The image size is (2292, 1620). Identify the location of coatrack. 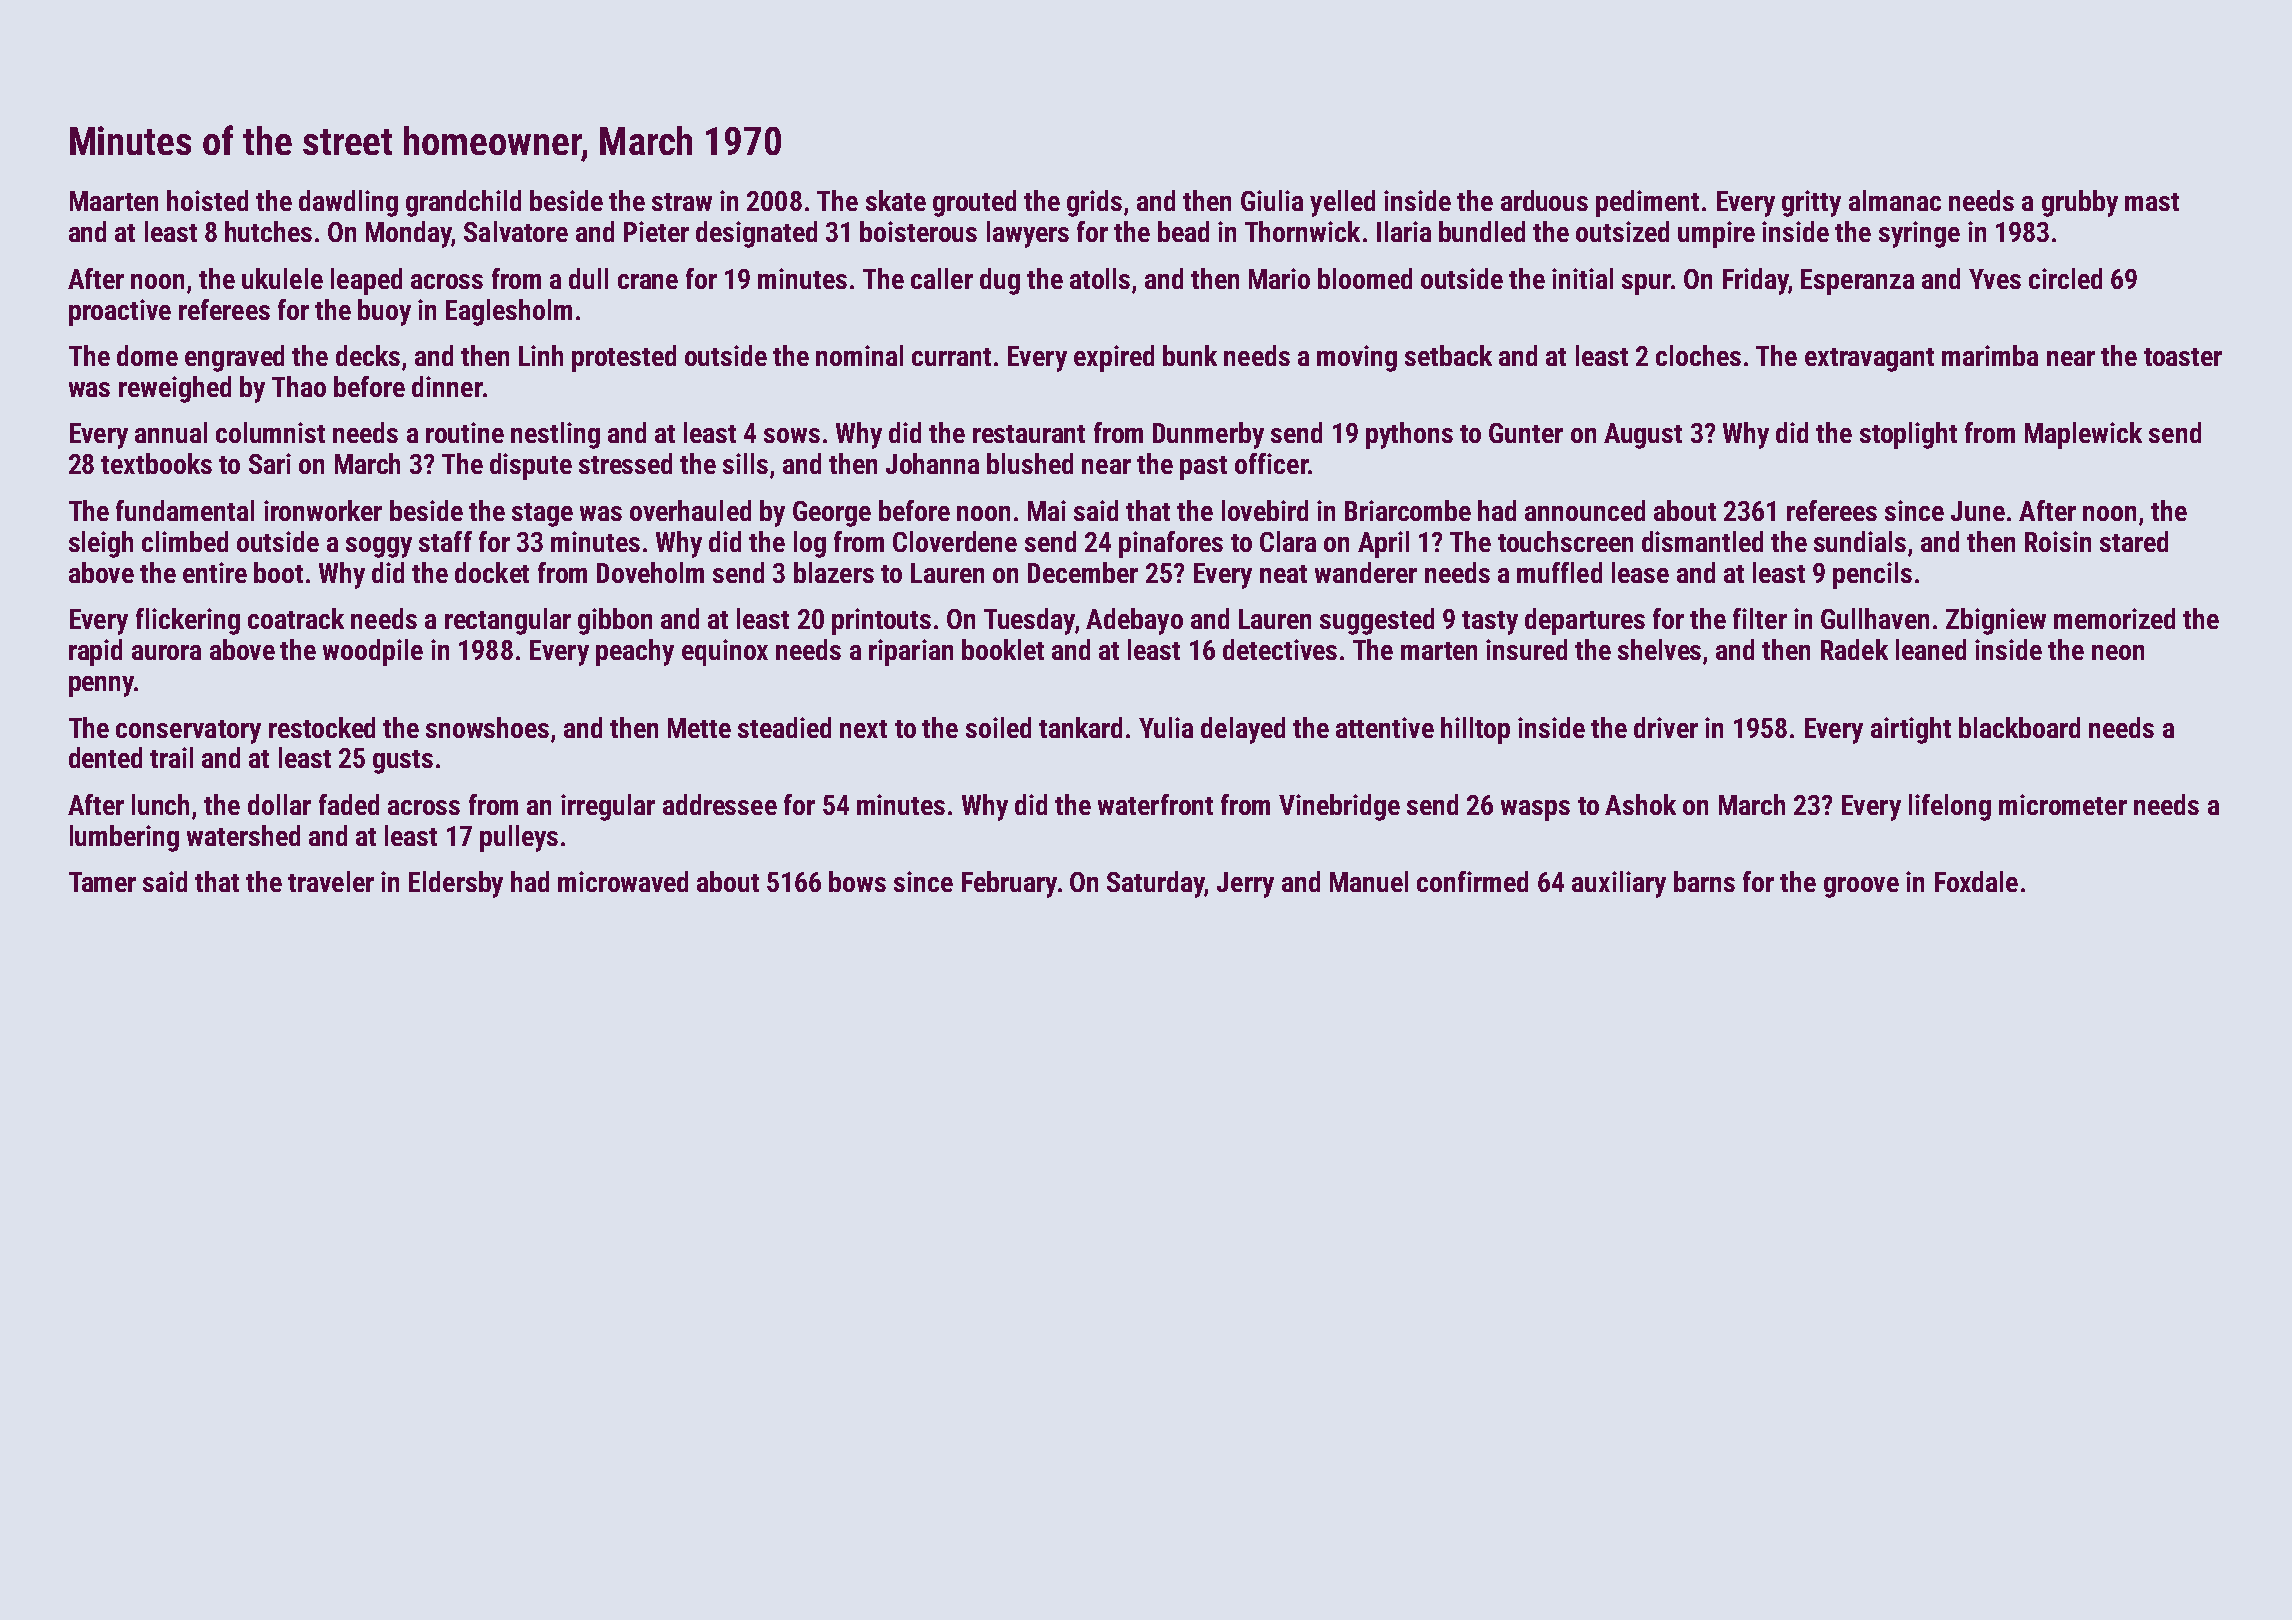
(296, 618).
